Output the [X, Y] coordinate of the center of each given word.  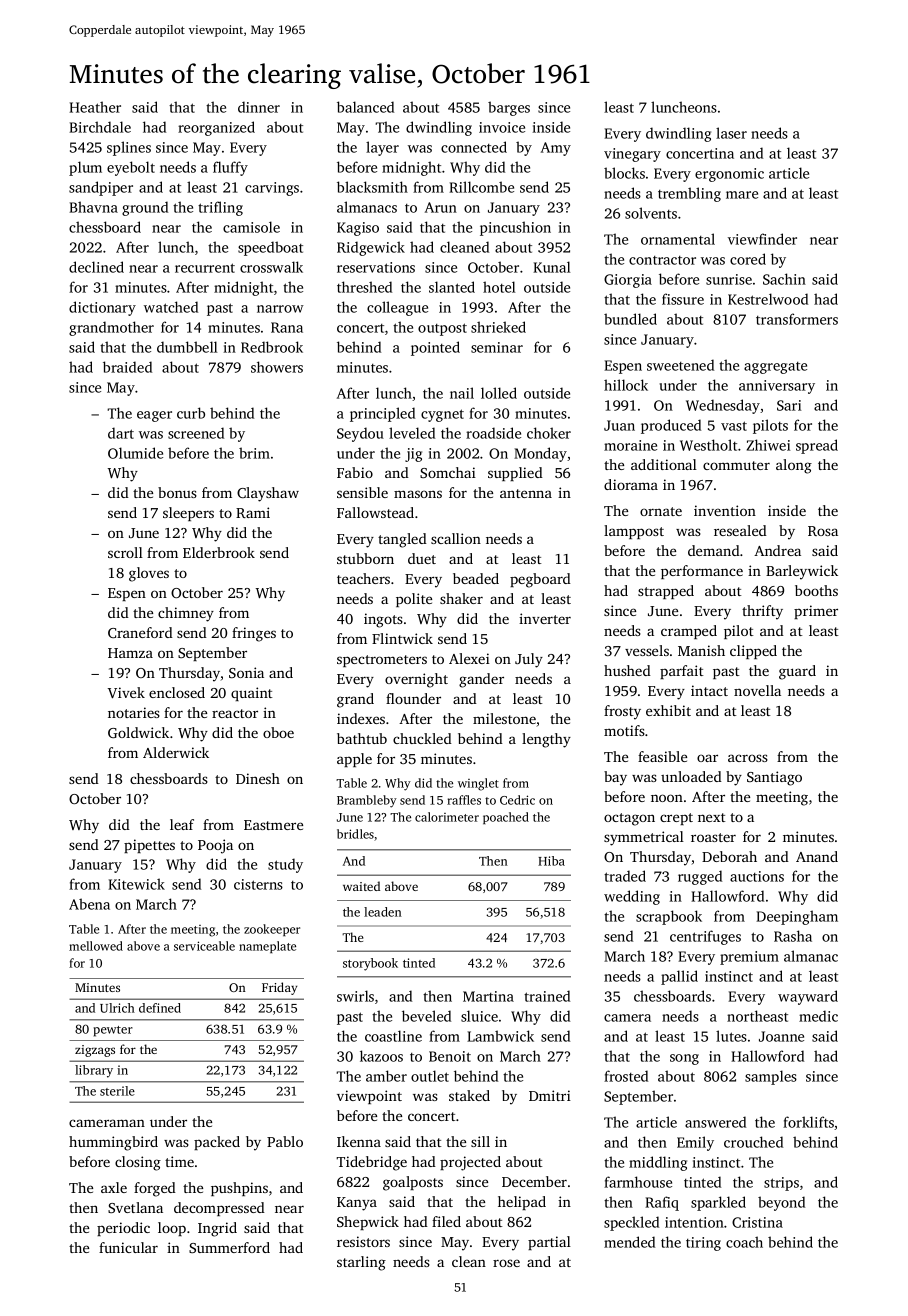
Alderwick [176, 752]
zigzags [95, 1051]
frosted [626, 1076]
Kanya [357, 1204]
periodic [123, 1229]
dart [121, 433]
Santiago [774, 778]
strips [781, 1184]
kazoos [381, 1056]
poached [506, 818]
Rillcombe [481, 187]
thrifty [762, 612]
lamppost [634, 532]
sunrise [729, 279]
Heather [95, 107]
